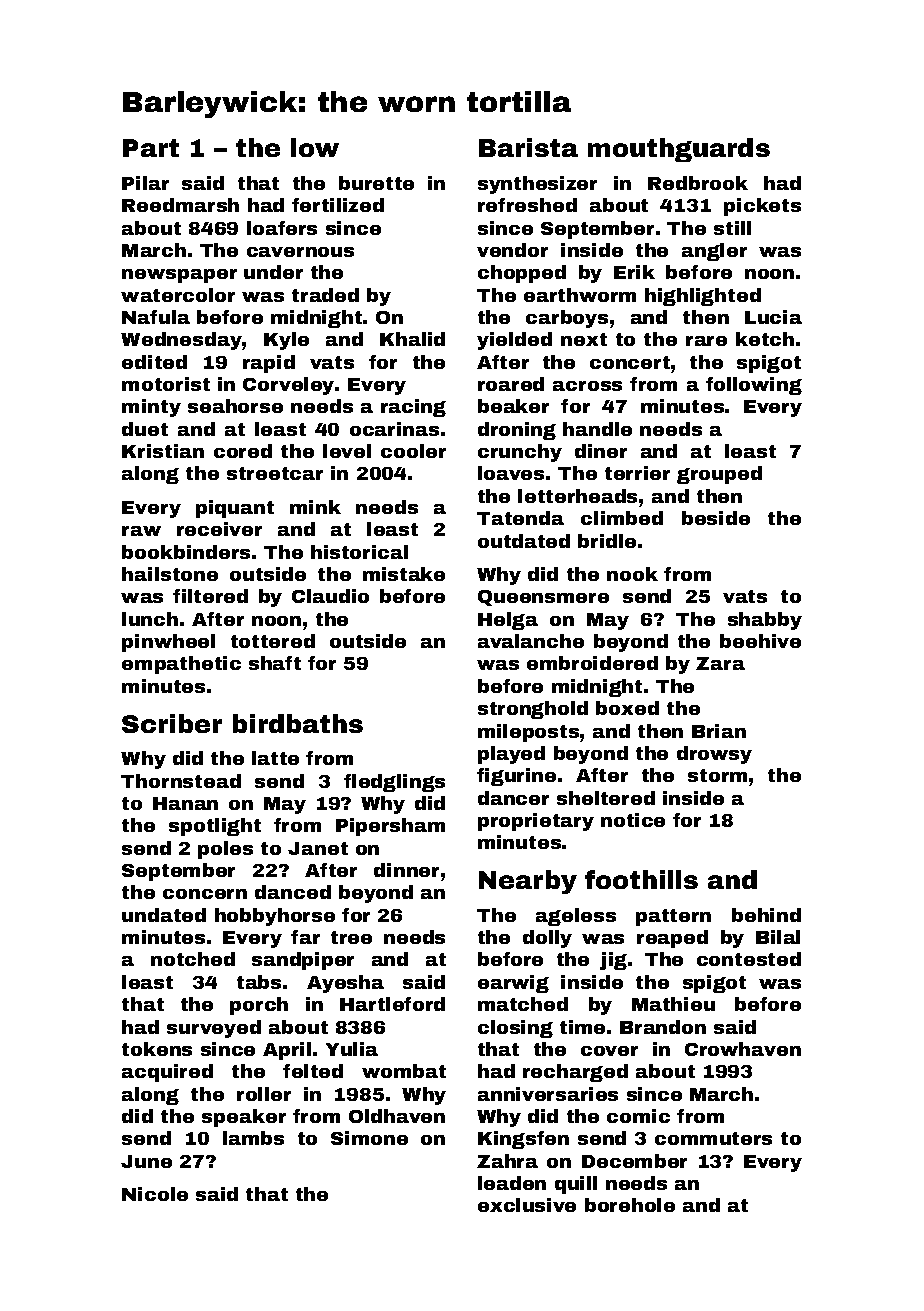 This document has height=1311, width=924. I want to click on undated, so click(164, 915).
